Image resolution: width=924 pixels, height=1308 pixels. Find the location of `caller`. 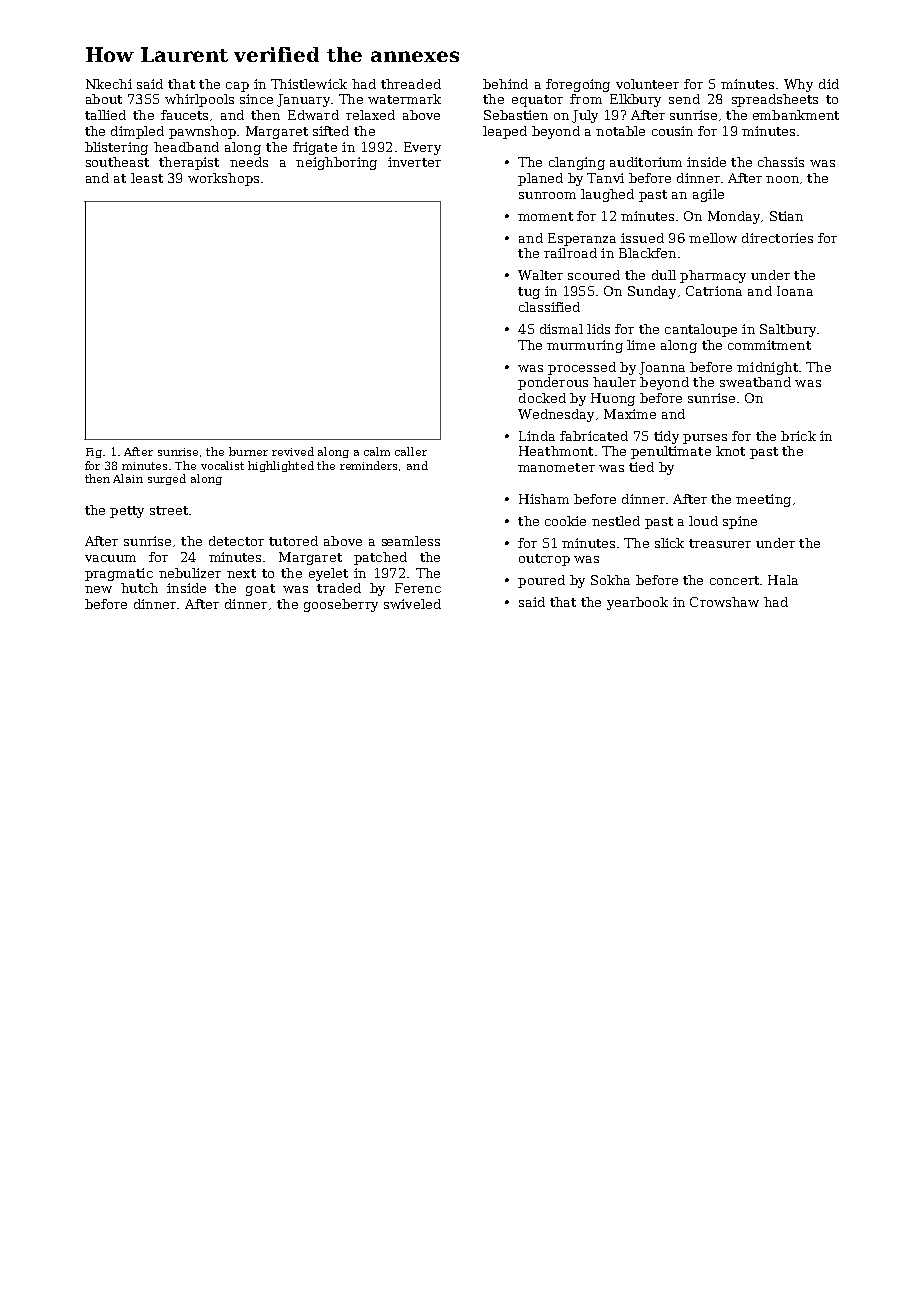

caller is located at coordinates (411, 451).
